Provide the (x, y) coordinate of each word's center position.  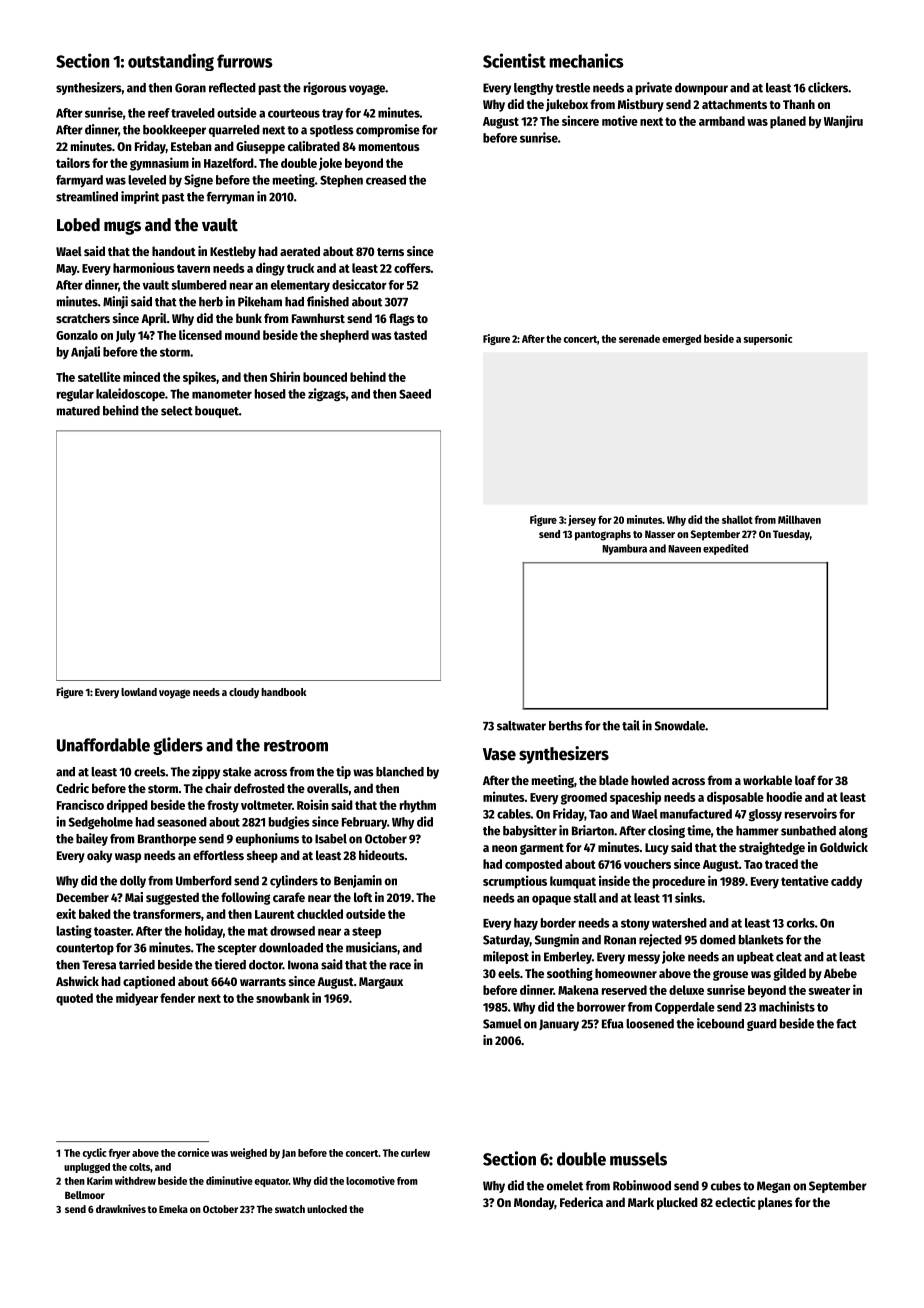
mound (242, 335)
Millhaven (799, 519)
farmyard (79, 181)
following (245, 898)
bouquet (217, 412)
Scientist (514, 60)
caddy (846, 882)
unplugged (87, 1168)
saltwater (521, 726)
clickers (828, 87)
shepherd (344, 336)
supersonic (768, 339)
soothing (570, 974)
